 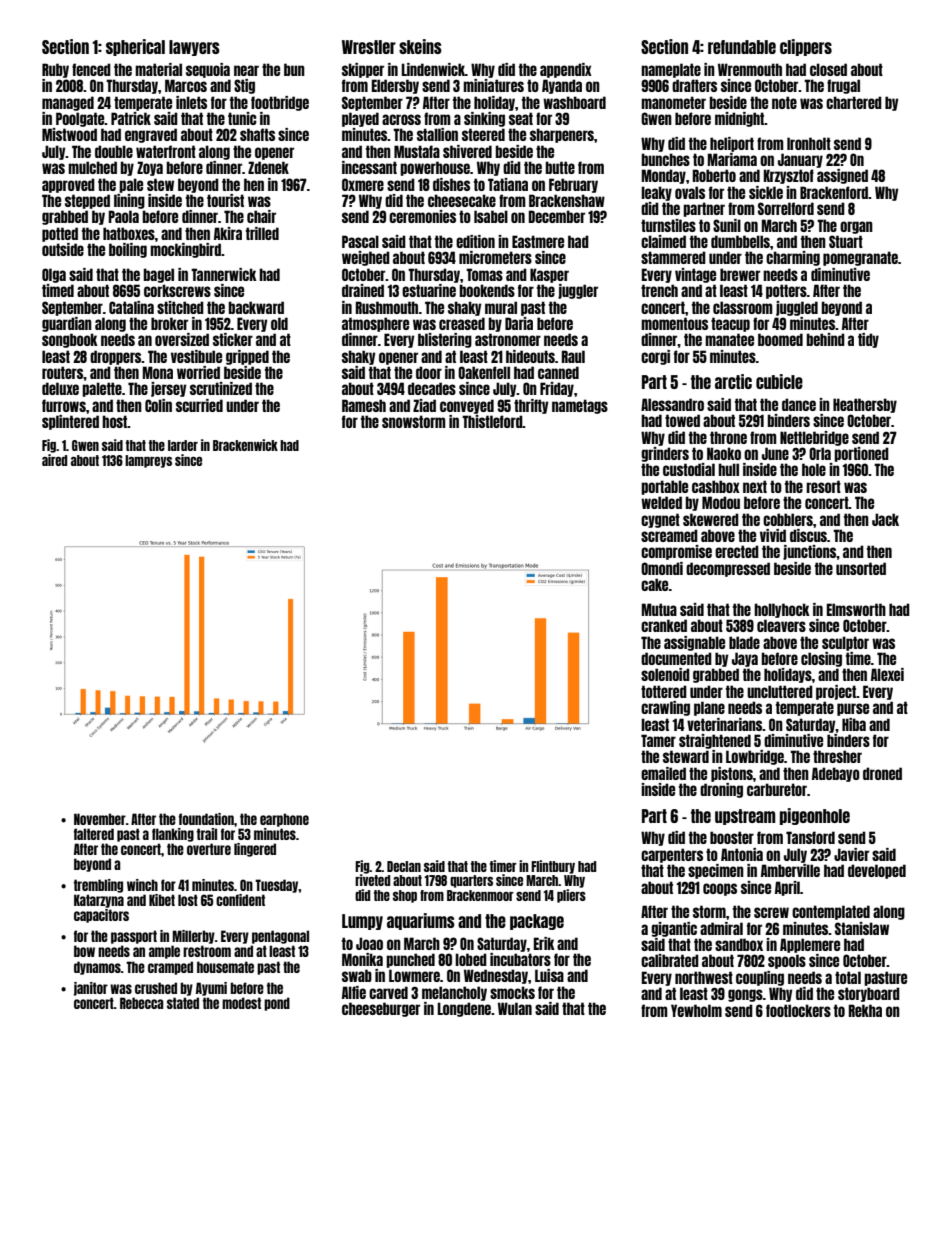 What do you see at coordinates (135, 47) in the document?
I see `spherical` at bounding box center [135, 47].
